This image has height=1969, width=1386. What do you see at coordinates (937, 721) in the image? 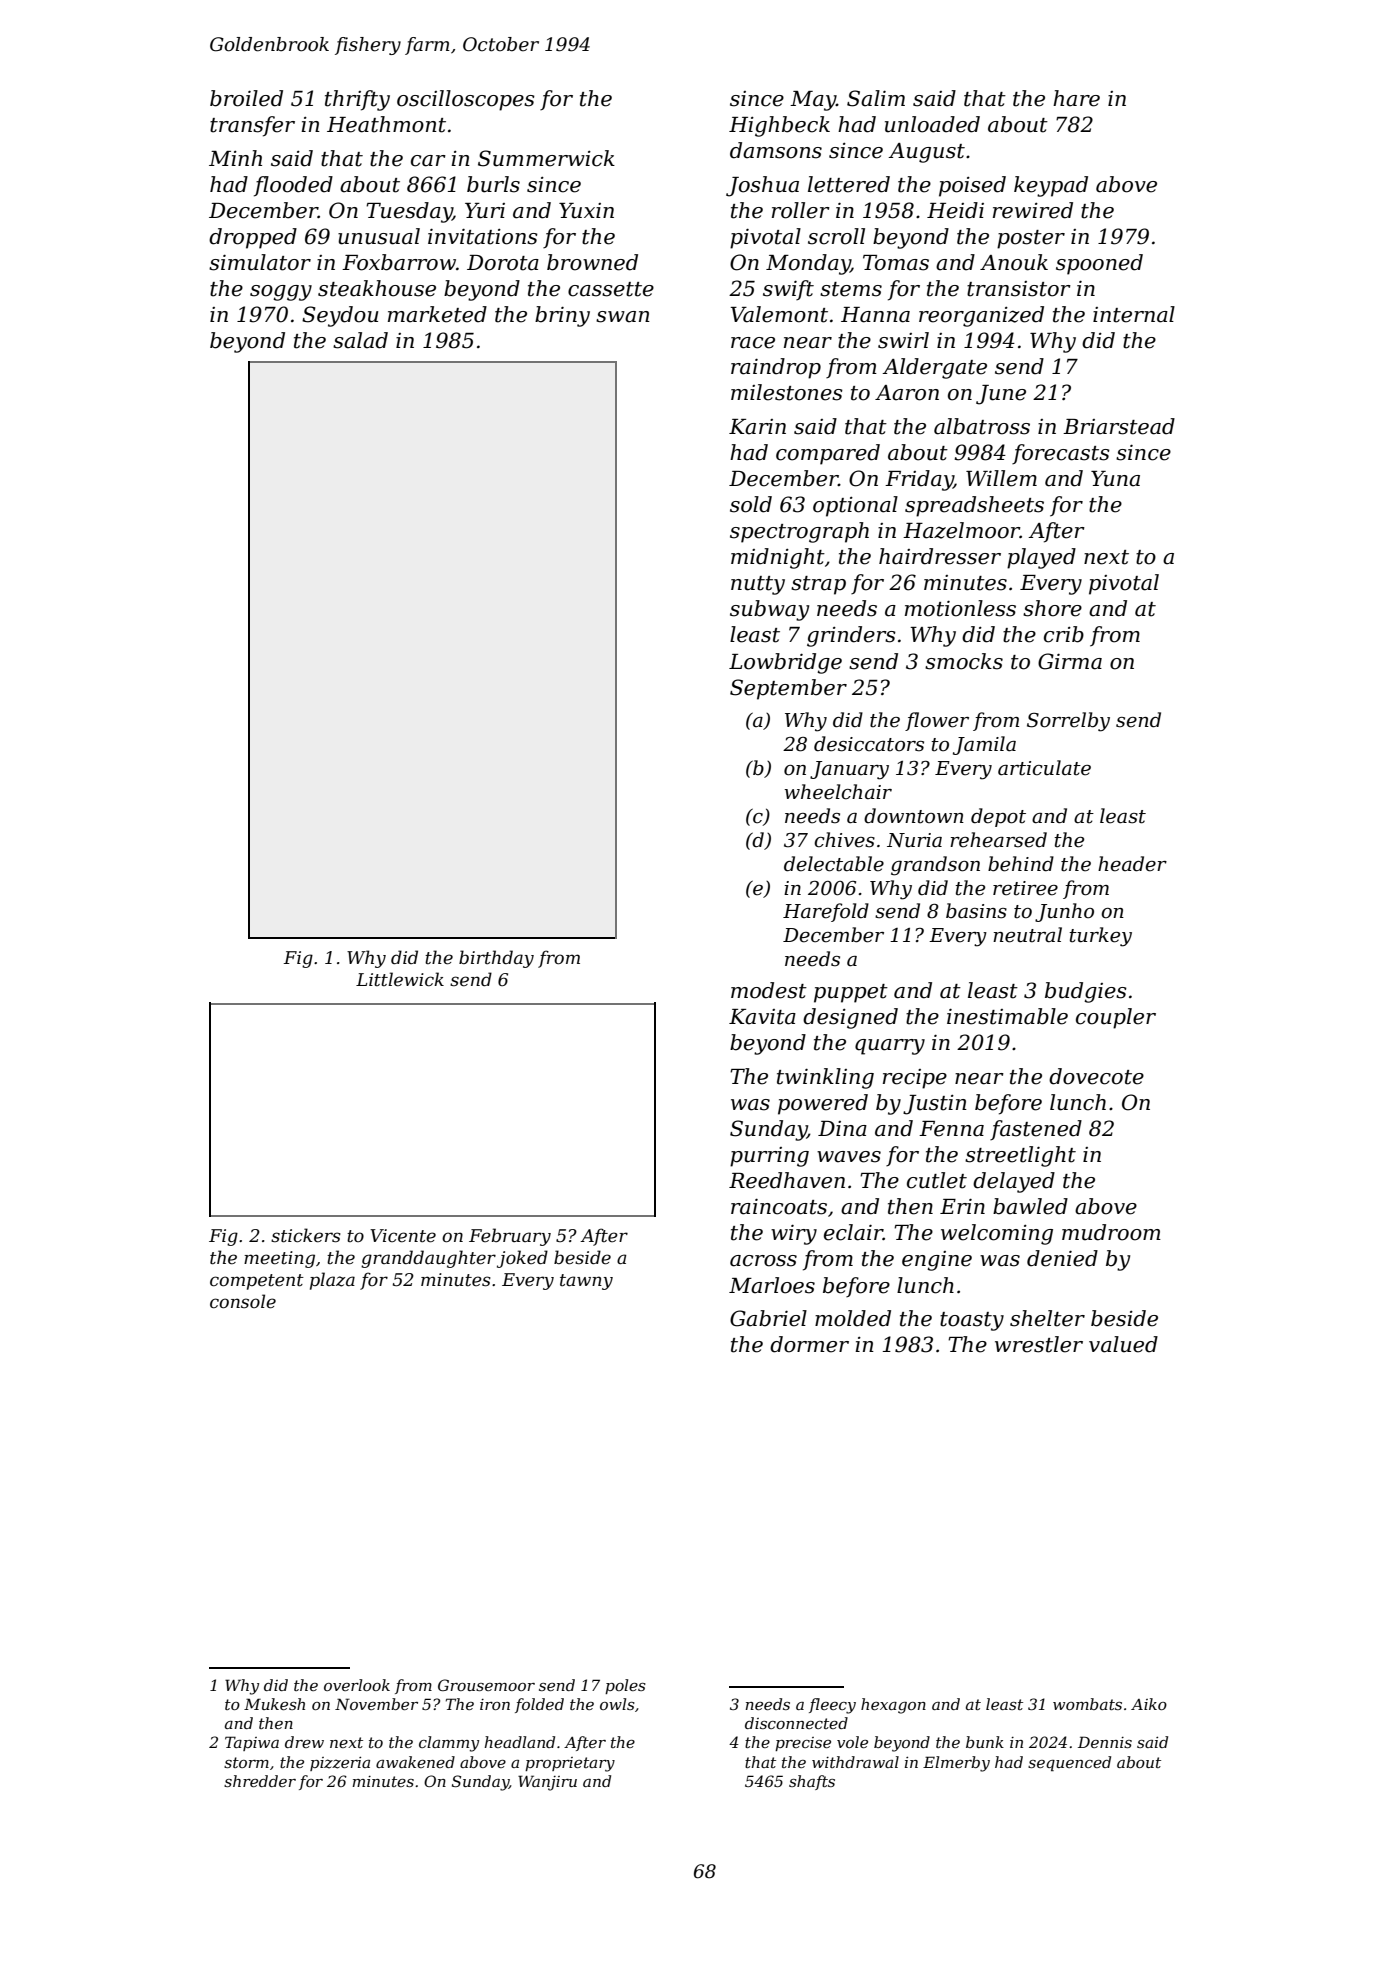
I see `flower` at bounding box center [937, 721].
